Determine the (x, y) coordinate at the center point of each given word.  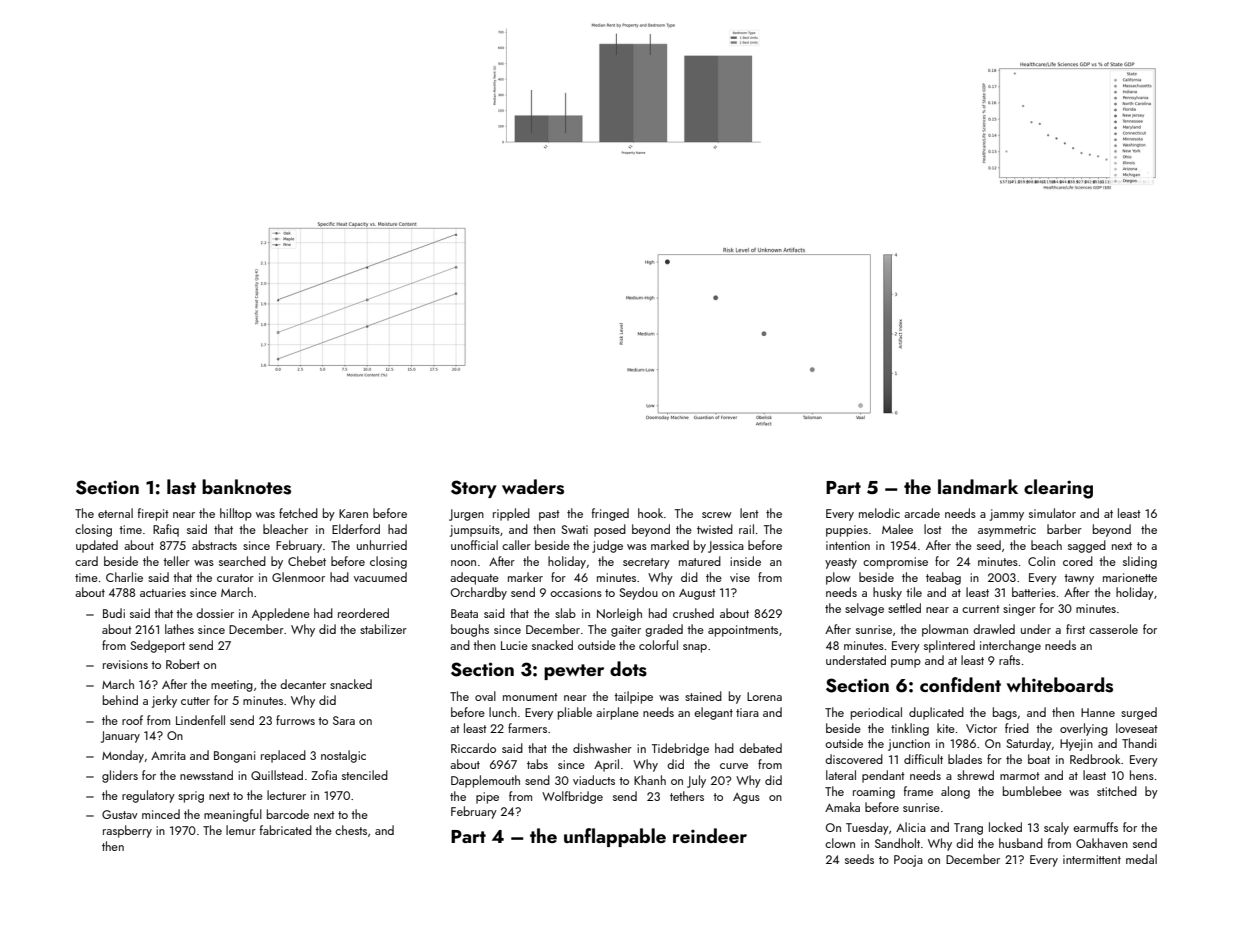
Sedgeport (158, 646)
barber (1064, 529)
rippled (511, 514)
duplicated (936, 713)
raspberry (127, 831)
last (181, 487)
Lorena (764, 696)
